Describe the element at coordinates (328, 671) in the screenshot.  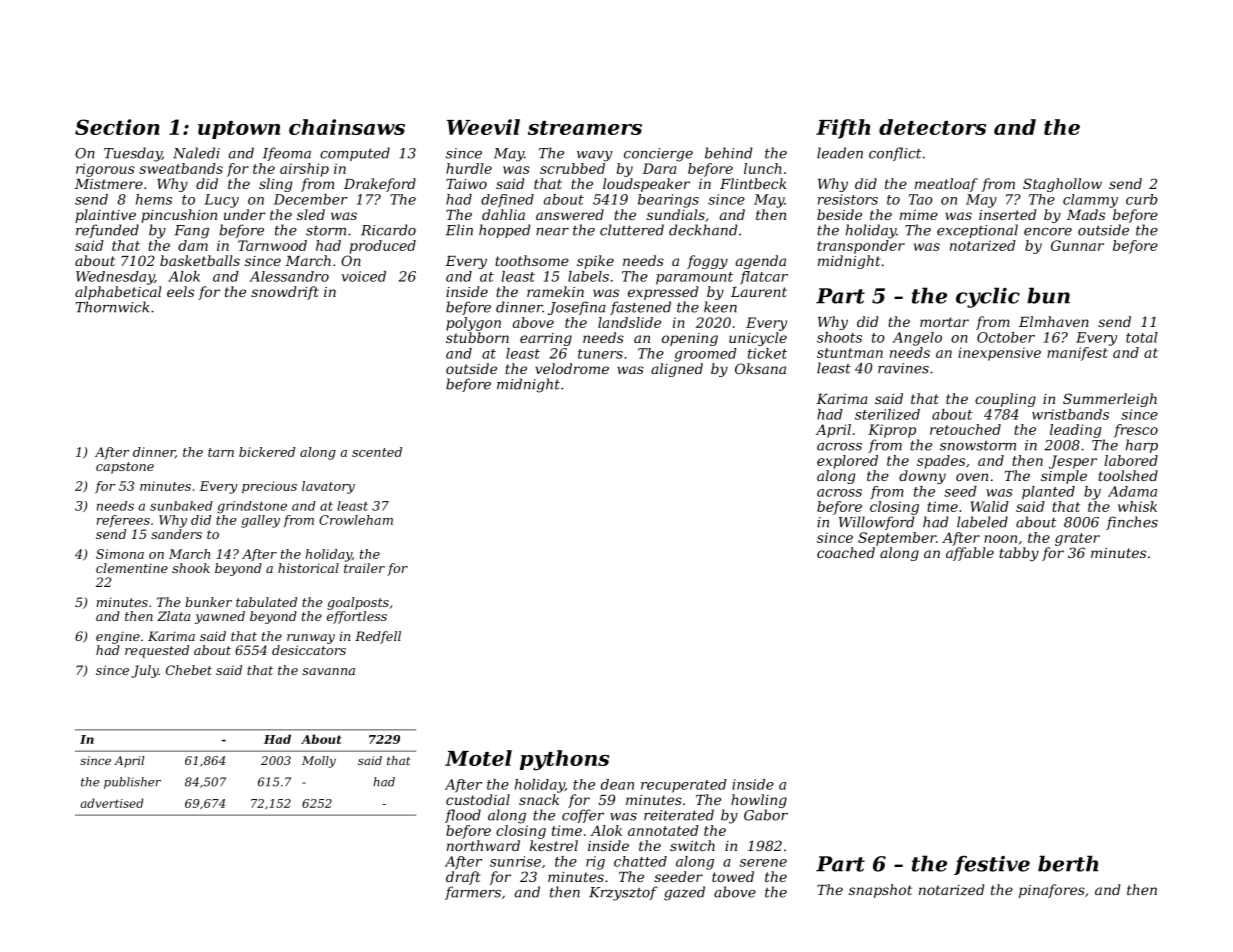
I see `savanna` at that location.
